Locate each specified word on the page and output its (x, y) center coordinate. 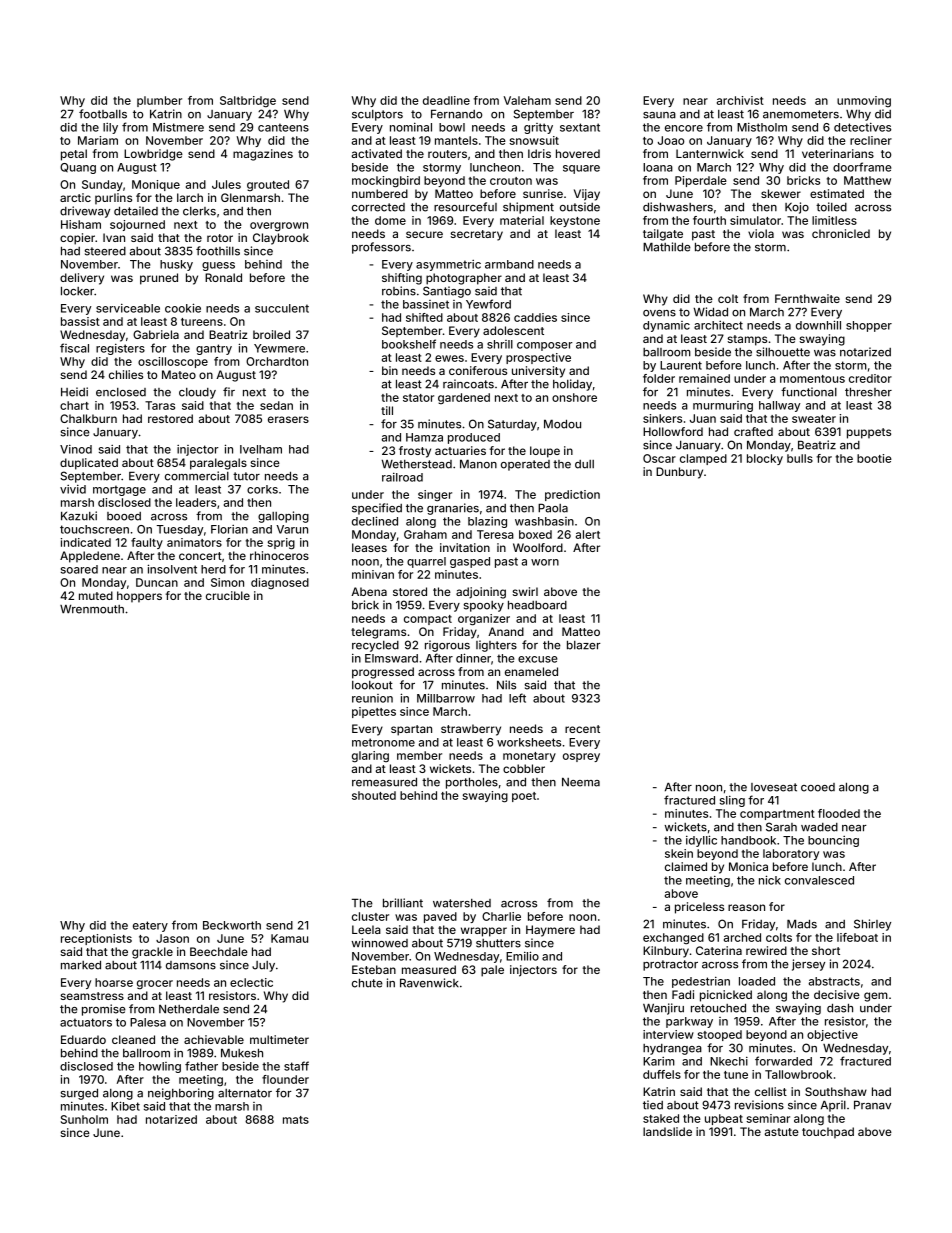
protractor (670, 965)
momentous (812, 379)
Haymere (550, 931)
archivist (740, 100)
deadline (446, 100)
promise (104, 1010)
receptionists (96, 939)
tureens (202, 322)
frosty (415, 452)
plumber (159, 101)
